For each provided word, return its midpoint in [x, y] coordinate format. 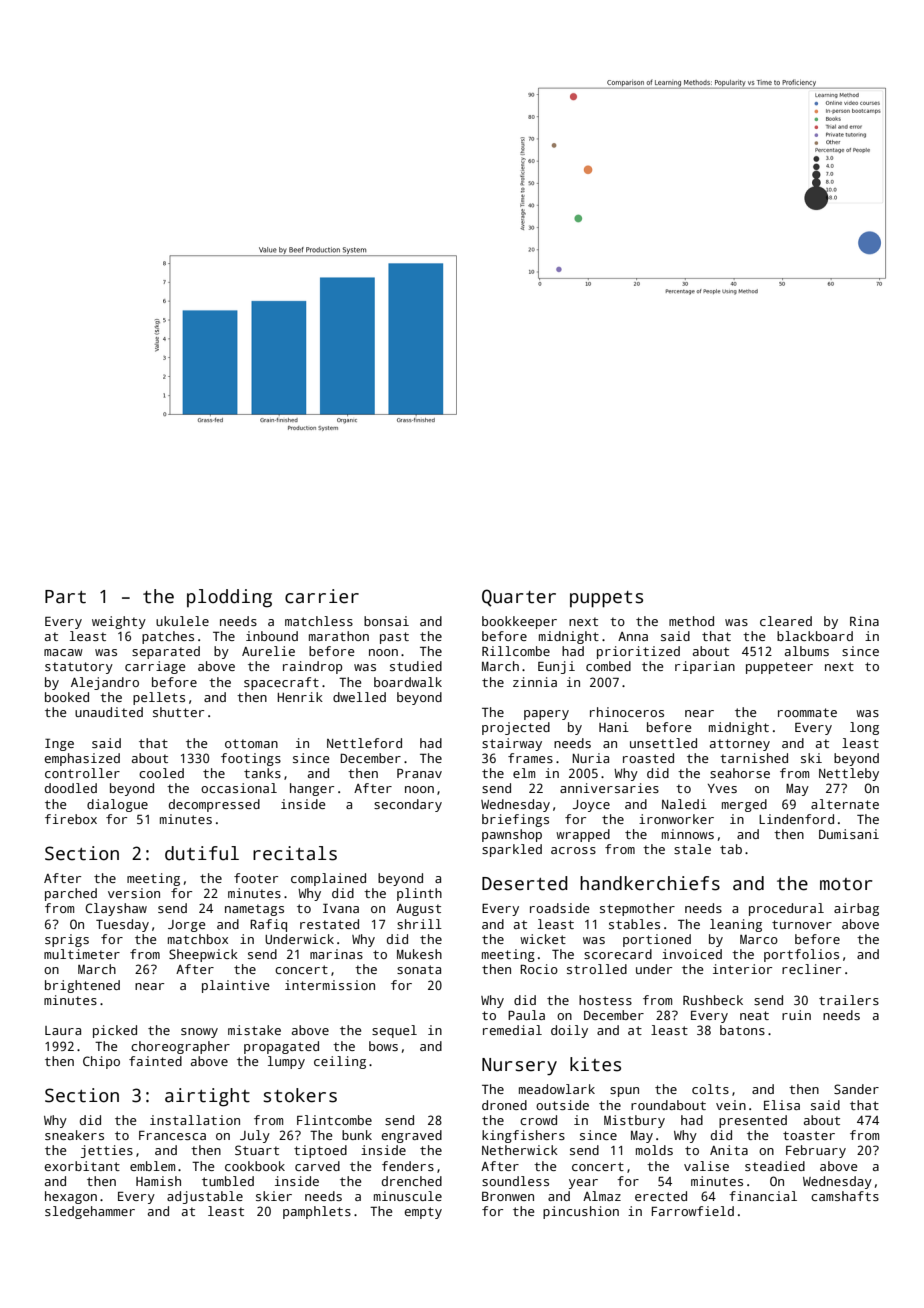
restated [329, 924]
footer [256, 878]
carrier [322, 596]
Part [65, 597]
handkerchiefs [650, 883]
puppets [606, 599]
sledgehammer [90, 1212]
